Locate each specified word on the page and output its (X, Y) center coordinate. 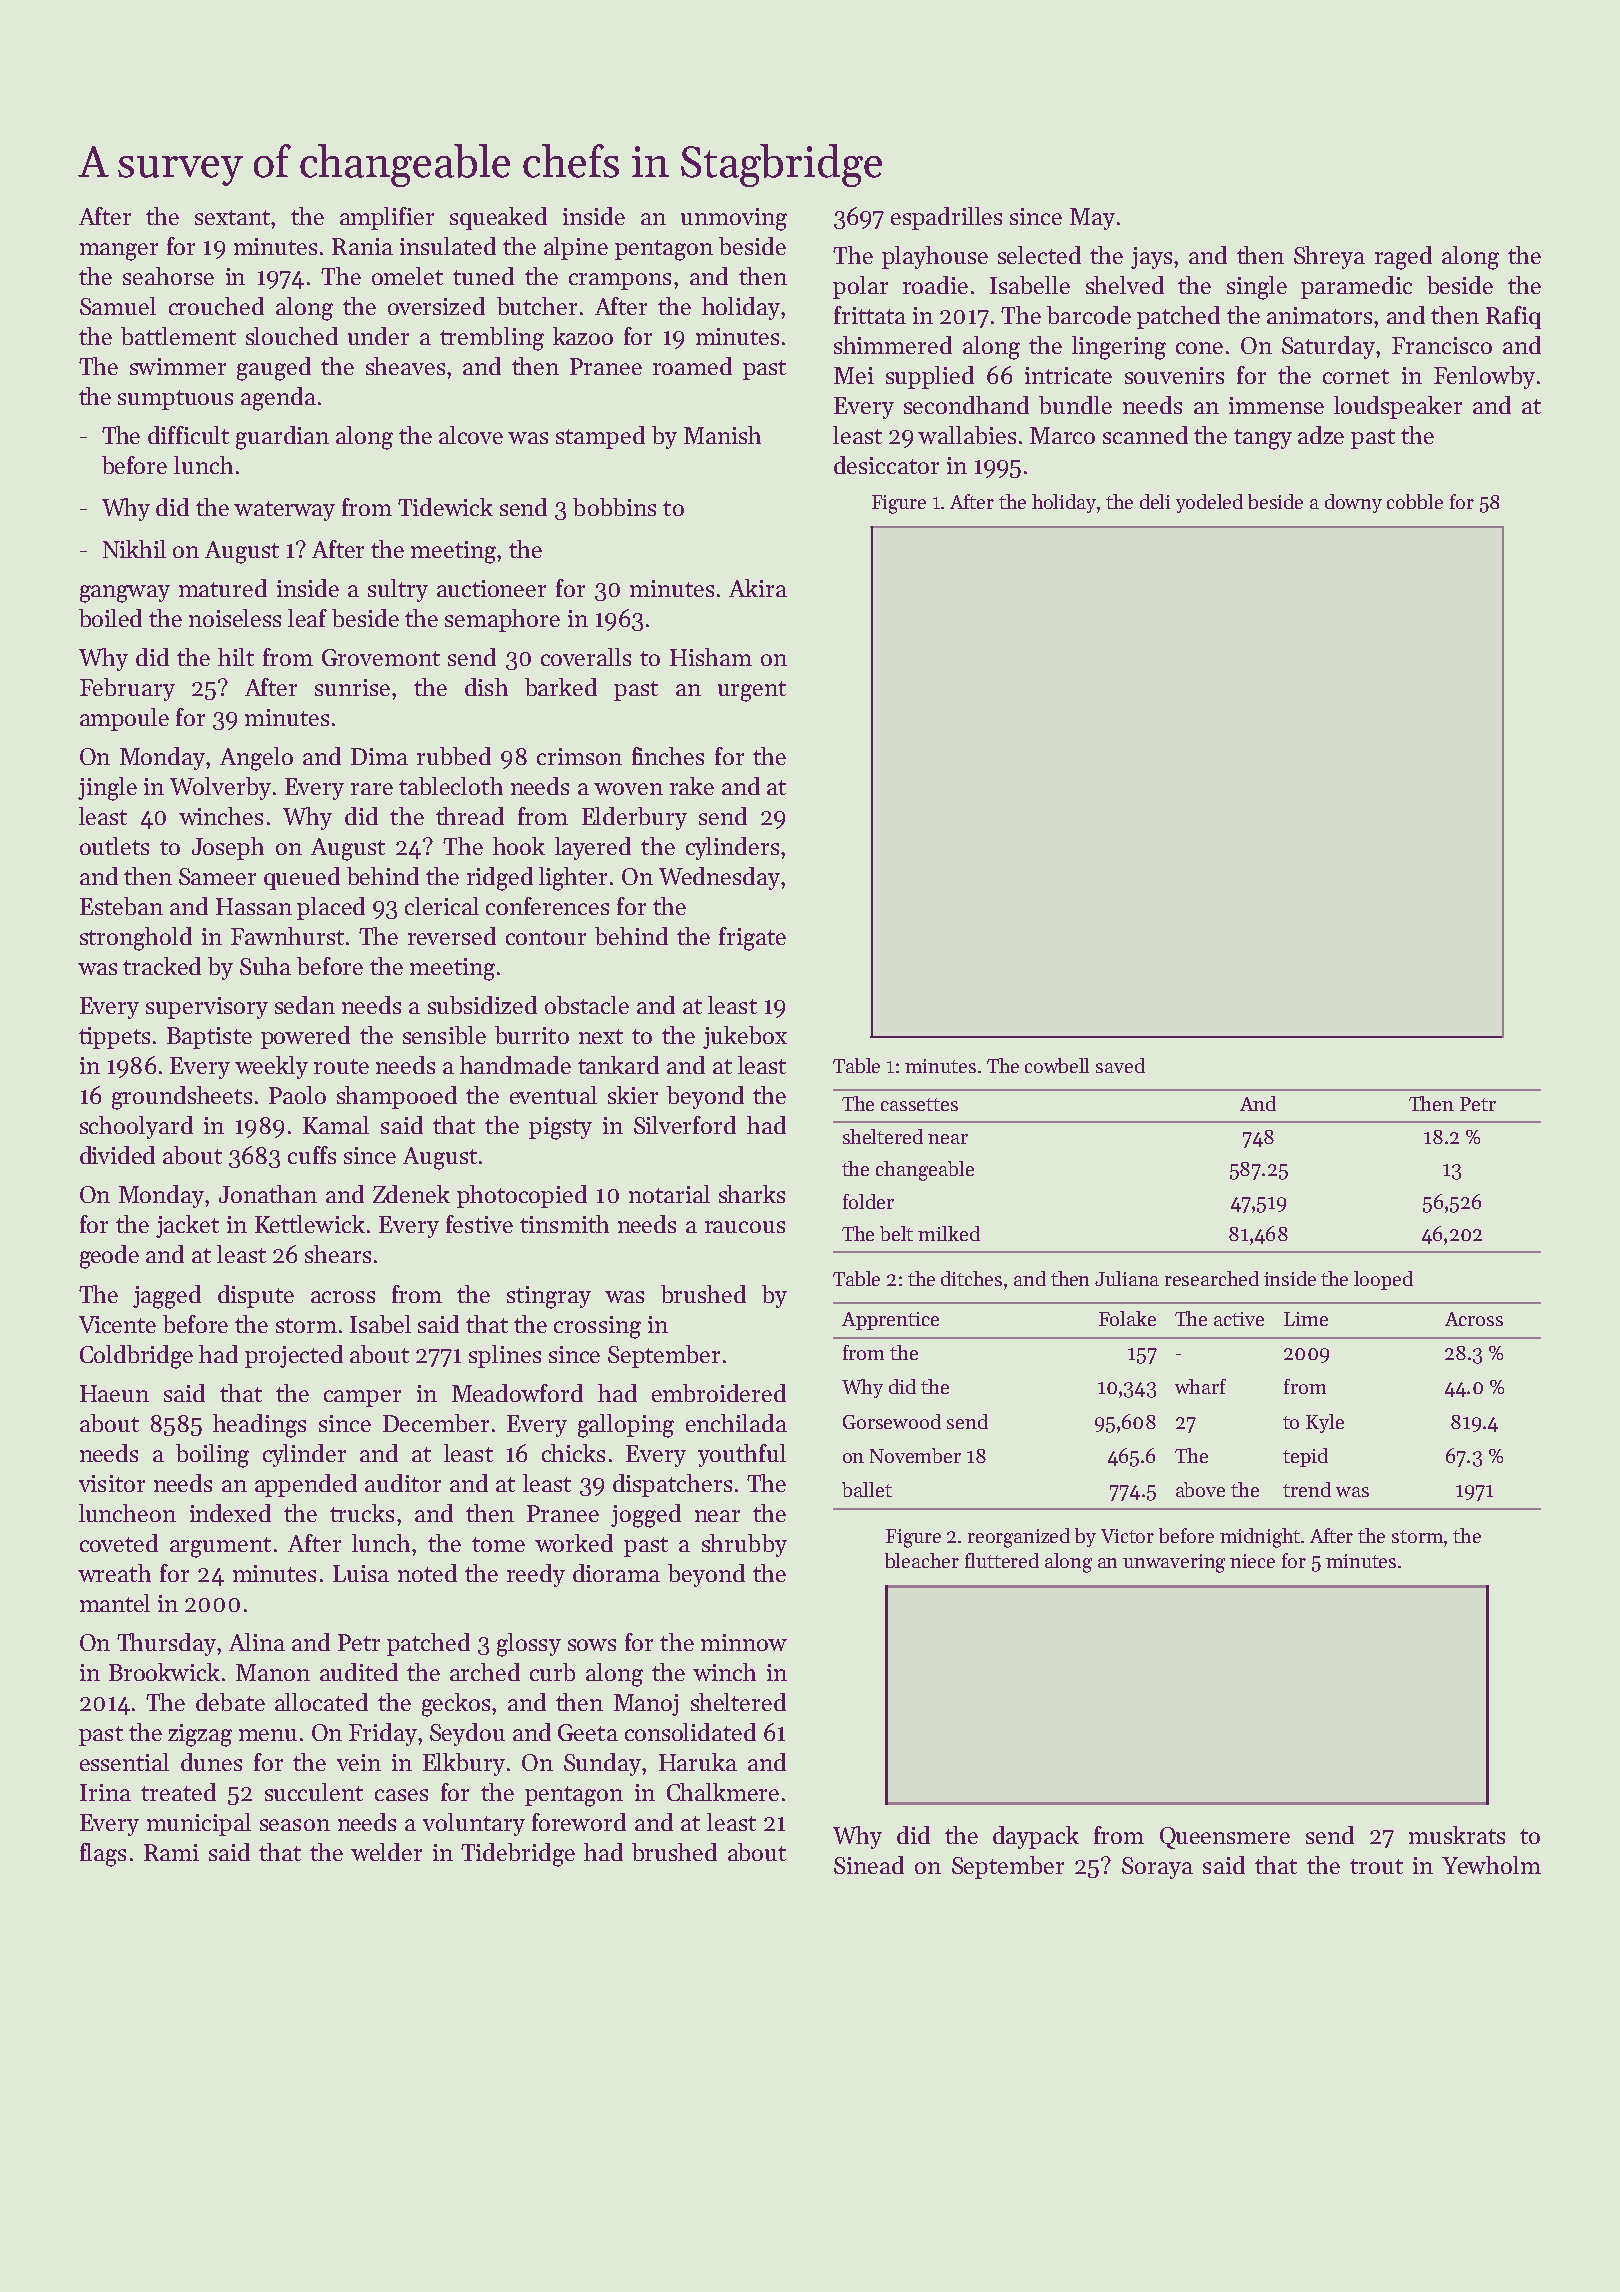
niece (1252, 1561)
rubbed (454, 756)
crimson (579, 756)
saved (1120, 1065)
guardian (282, 438)
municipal (199, 1824)
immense (1276, 405)
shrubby (744, 1545)
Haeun (114, 1393)
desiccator (886, 465)
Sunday (602, 1764)
